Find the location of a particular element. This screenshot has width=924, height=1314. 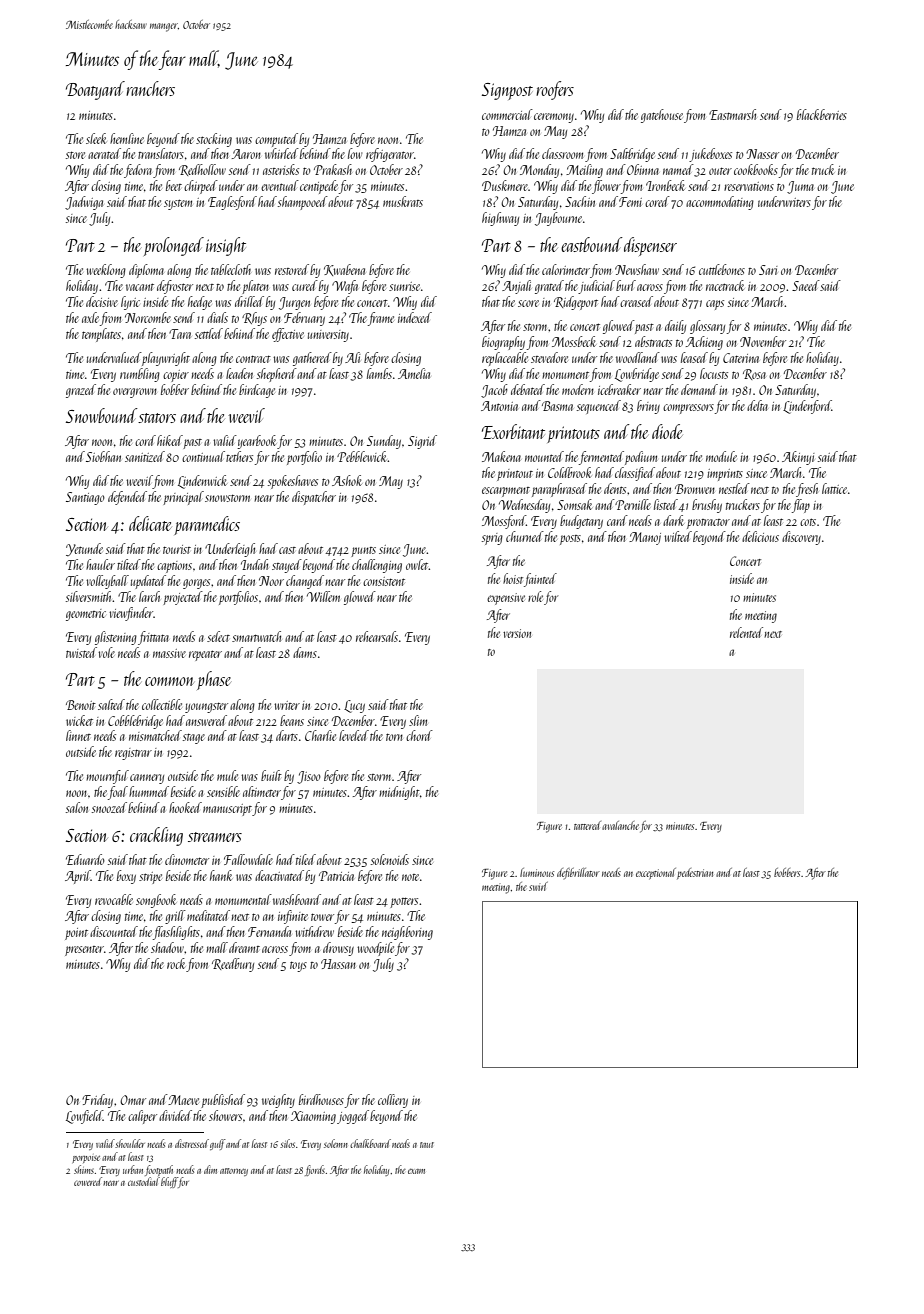

weighty is located at coordinates (278, 1101).
